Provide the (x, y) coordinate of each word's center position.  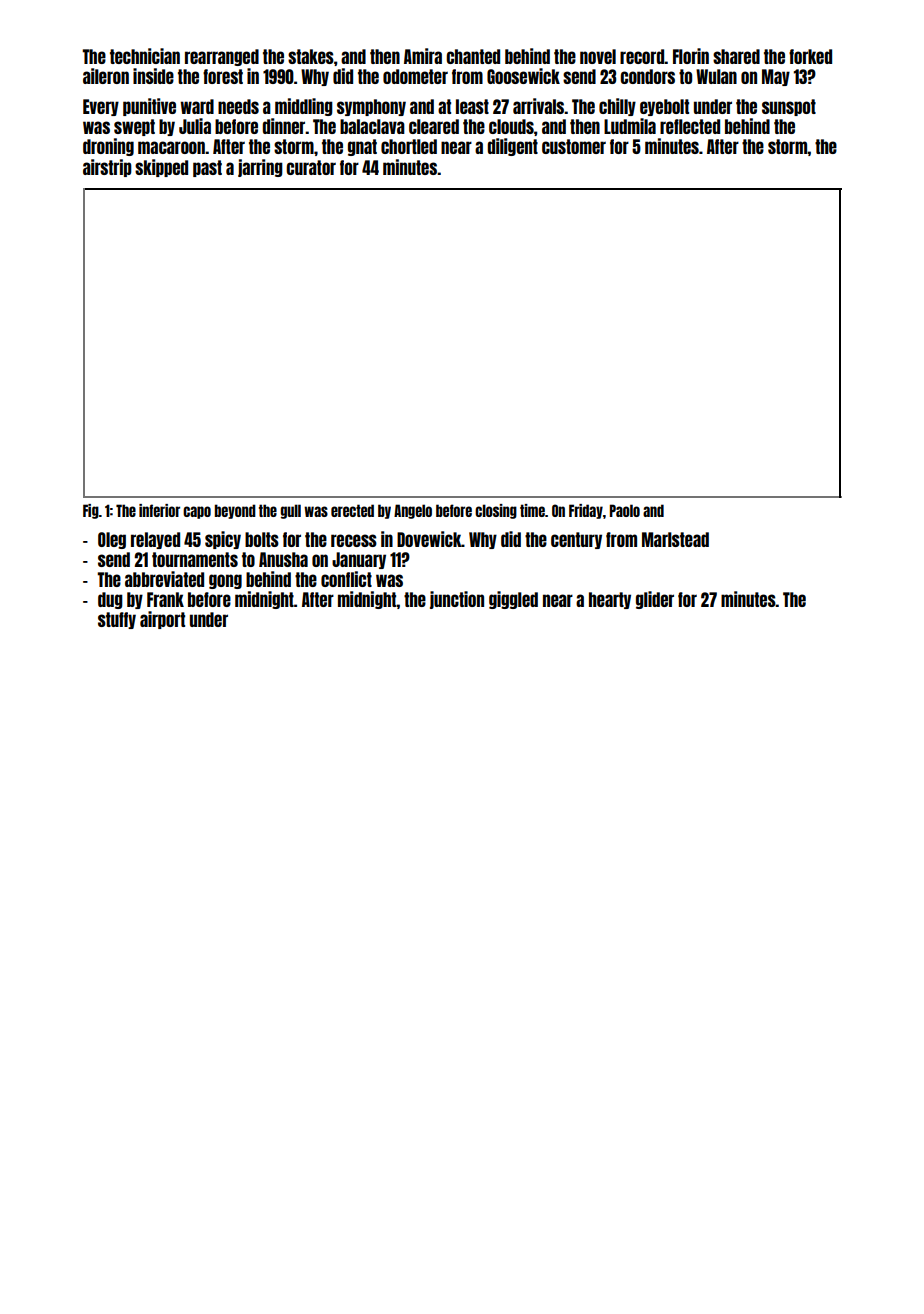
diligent (512, 147)
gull (290, 511)
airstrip (107, 168)
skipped (161, 168)
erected (352, 510)
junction (457, 600)
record (642, 56)
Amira (423, 56)
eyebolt (664, 107)
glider (655, 600)
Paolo (625, 510)
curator (311, 167)
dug (110, 600)
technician (145, 56)
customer (574, 146)
